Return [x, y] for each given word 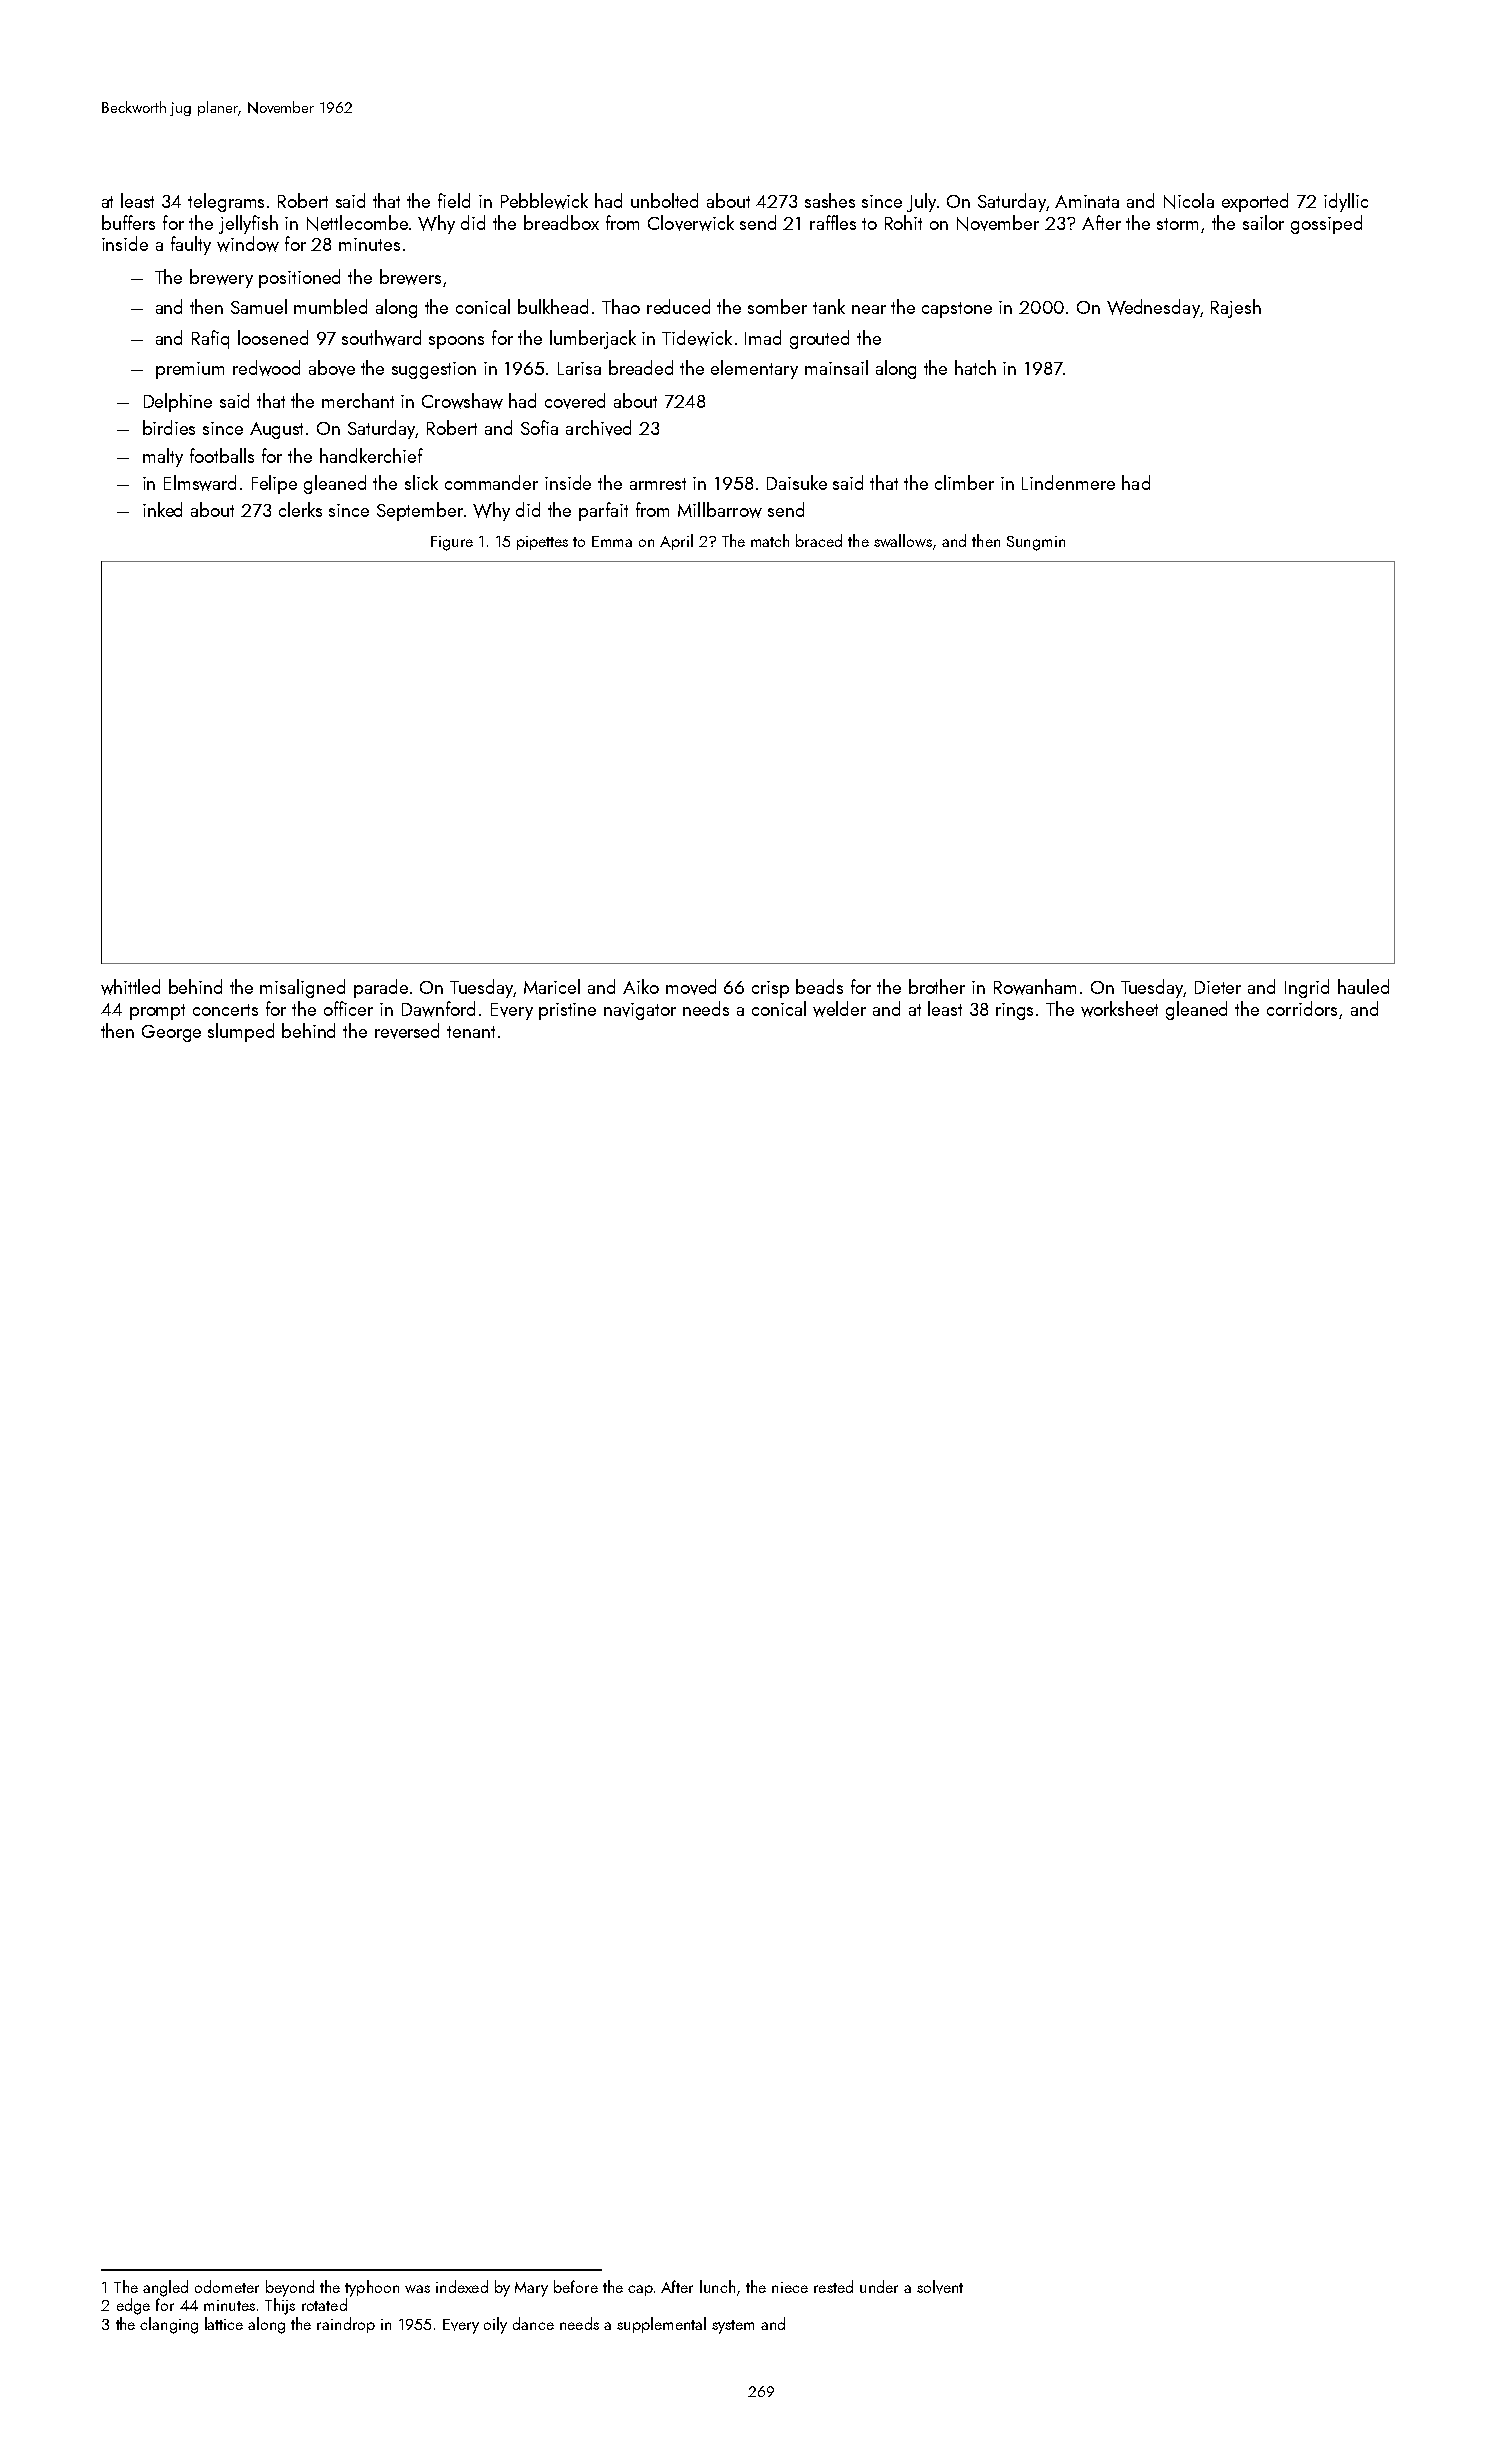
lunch [717, 2286]
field [454, 200]
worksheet [1119, 1009]
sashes [830, 200]
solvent [940, 2287]
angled [165, 2288]
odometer [227, 2286]
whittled [130, 987]
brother [937, 986]
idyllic [1346, 202]
